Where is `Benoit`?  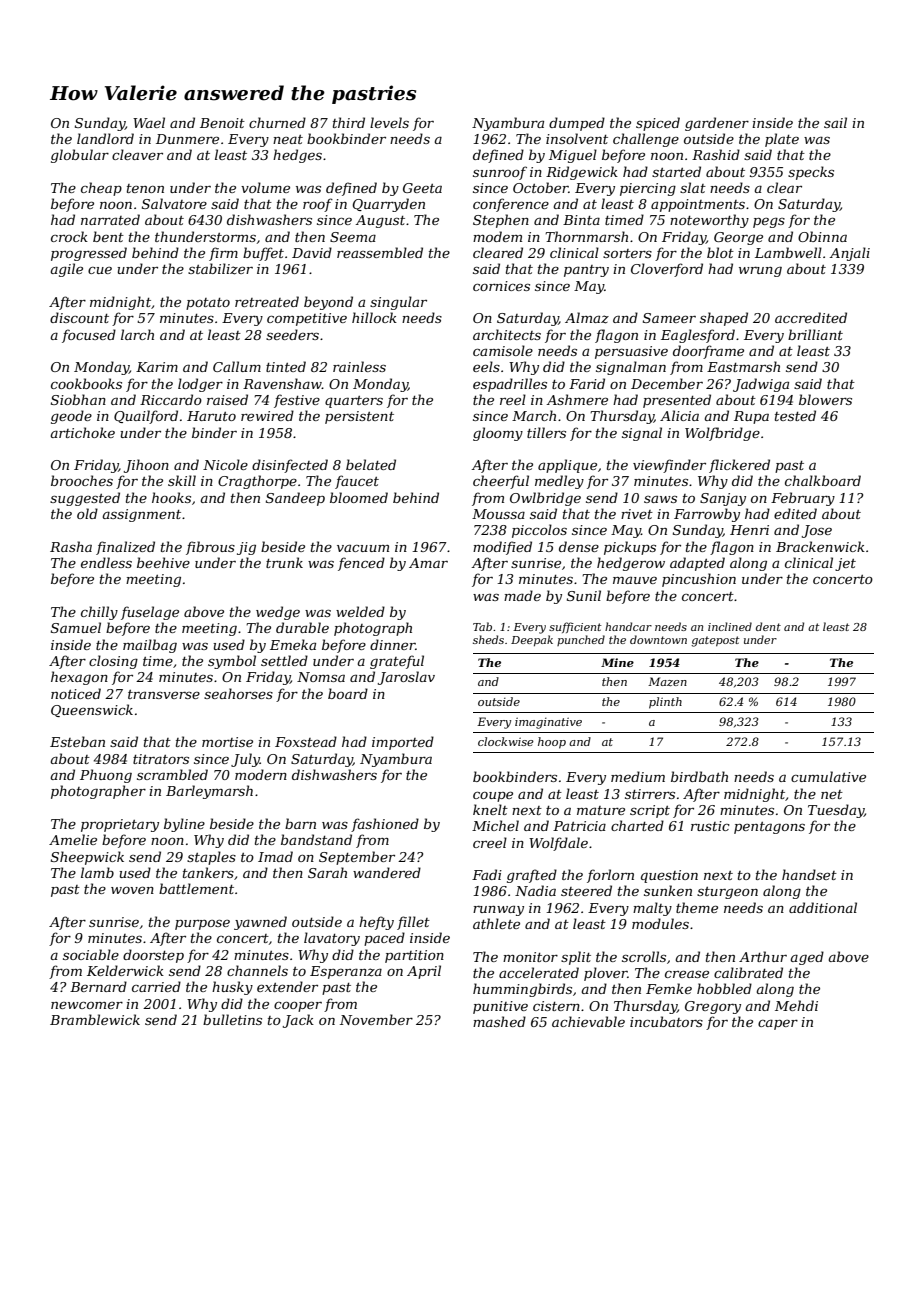 Benoit is located at coordinates (222, 123).
